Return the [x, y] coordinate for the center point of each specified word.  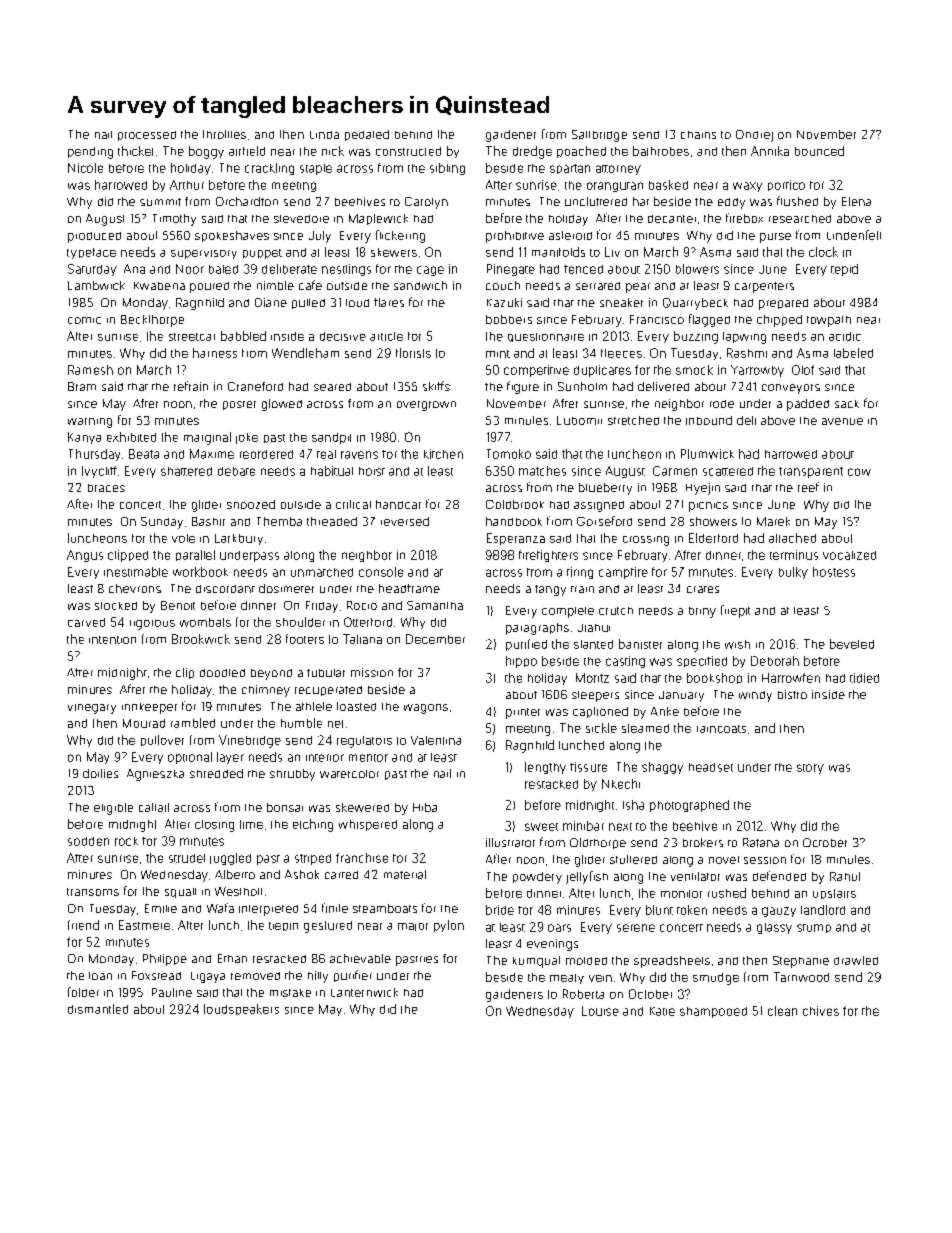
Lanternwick [364, 992]
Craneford [255, 386]
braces [106, 488]
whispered [368, 825]
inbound [709, 420]
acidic [845, 336]
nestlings [346, 270]
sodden [88, 841]
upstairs [834, 894]
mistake [290, 993]
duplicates [602, 371]
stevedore [301, 219]
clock [823, 252]
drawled [856, 960]
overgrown [426, 406]
